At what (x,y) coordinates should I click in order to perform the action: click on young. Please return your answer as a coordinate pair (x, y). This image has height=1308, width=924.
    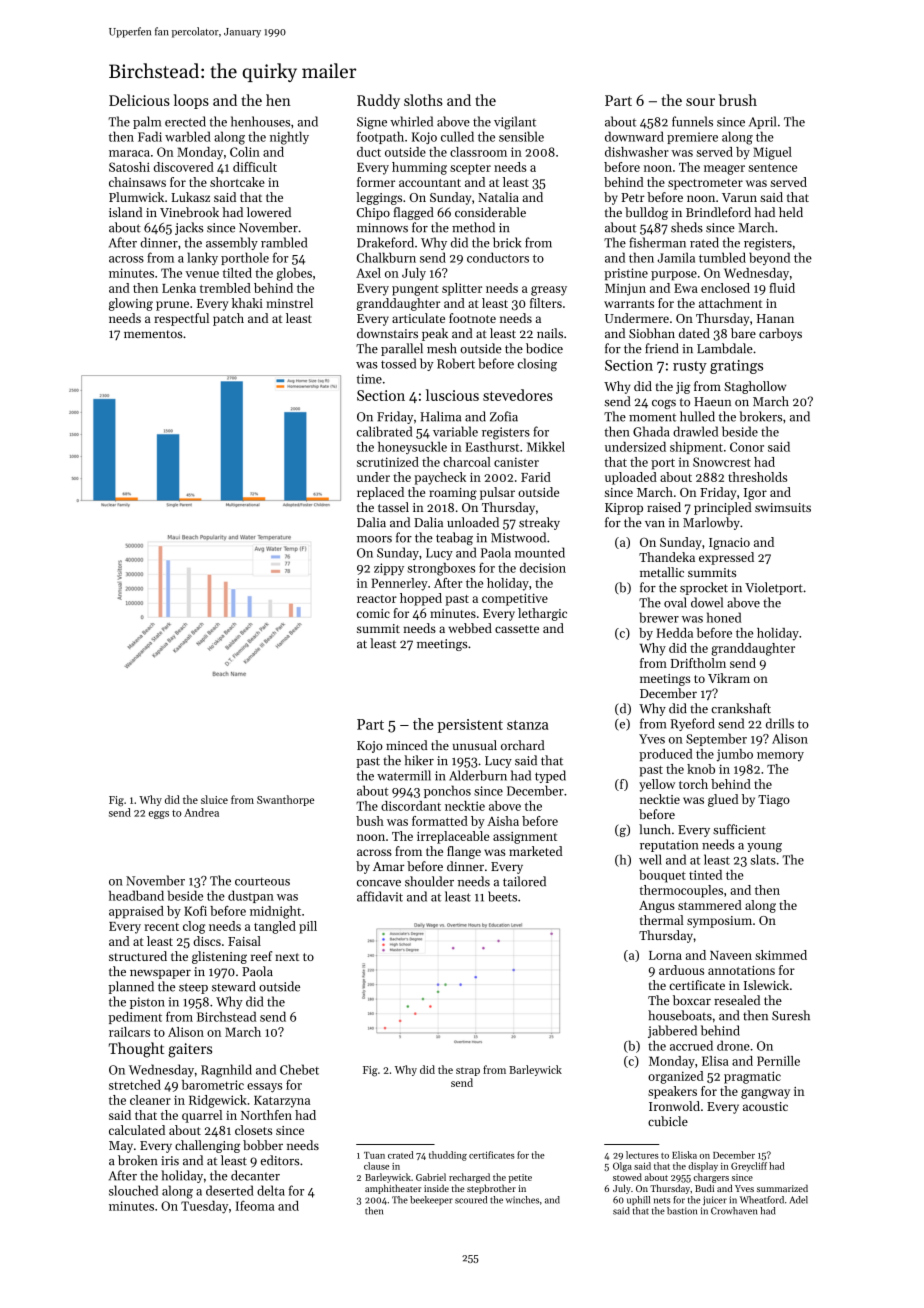
    Looking at the image, I should click on (764, 848).
